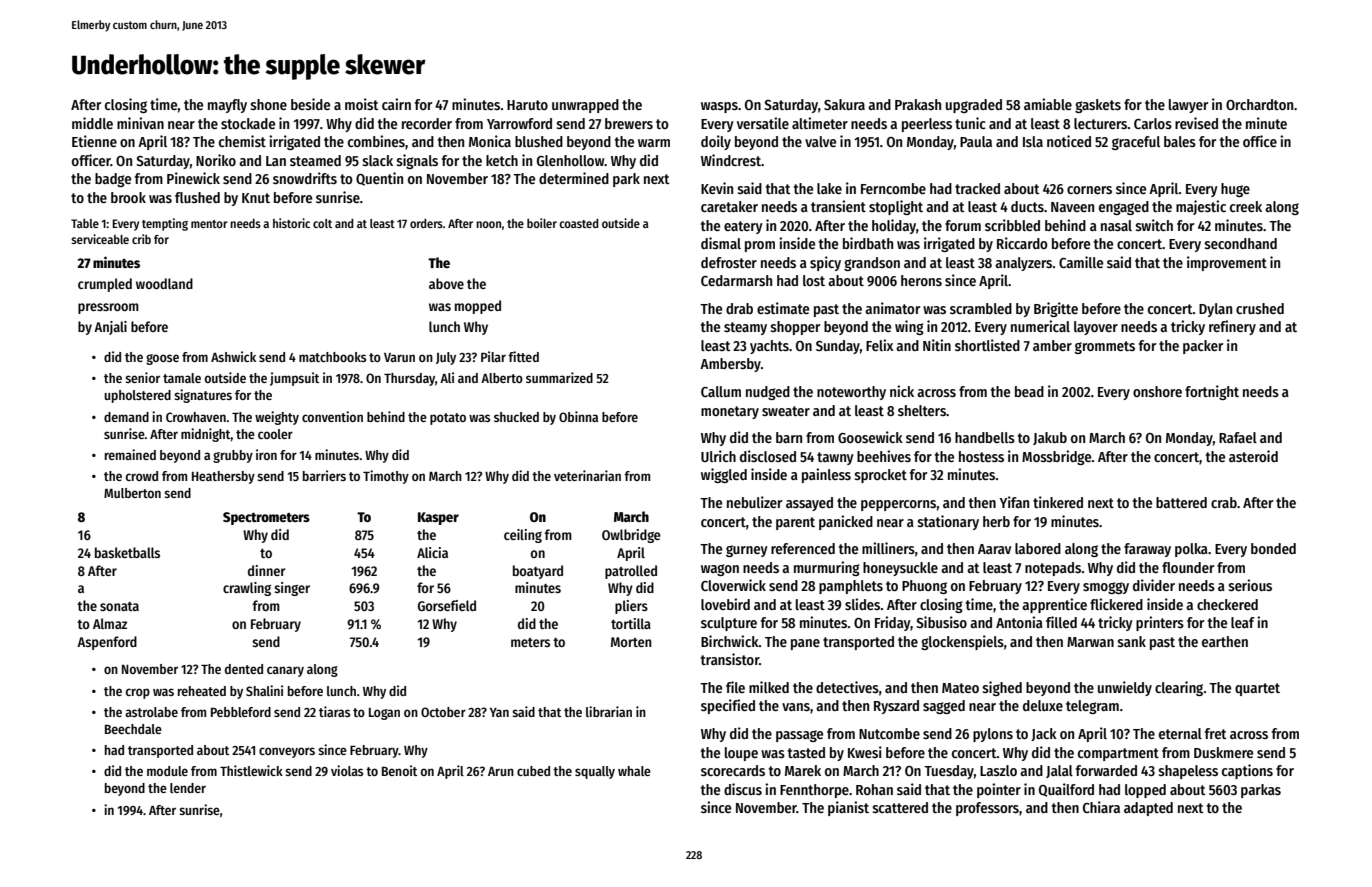 This image has width=1372, height=887. I want to click on brook, so click(128, 197).
